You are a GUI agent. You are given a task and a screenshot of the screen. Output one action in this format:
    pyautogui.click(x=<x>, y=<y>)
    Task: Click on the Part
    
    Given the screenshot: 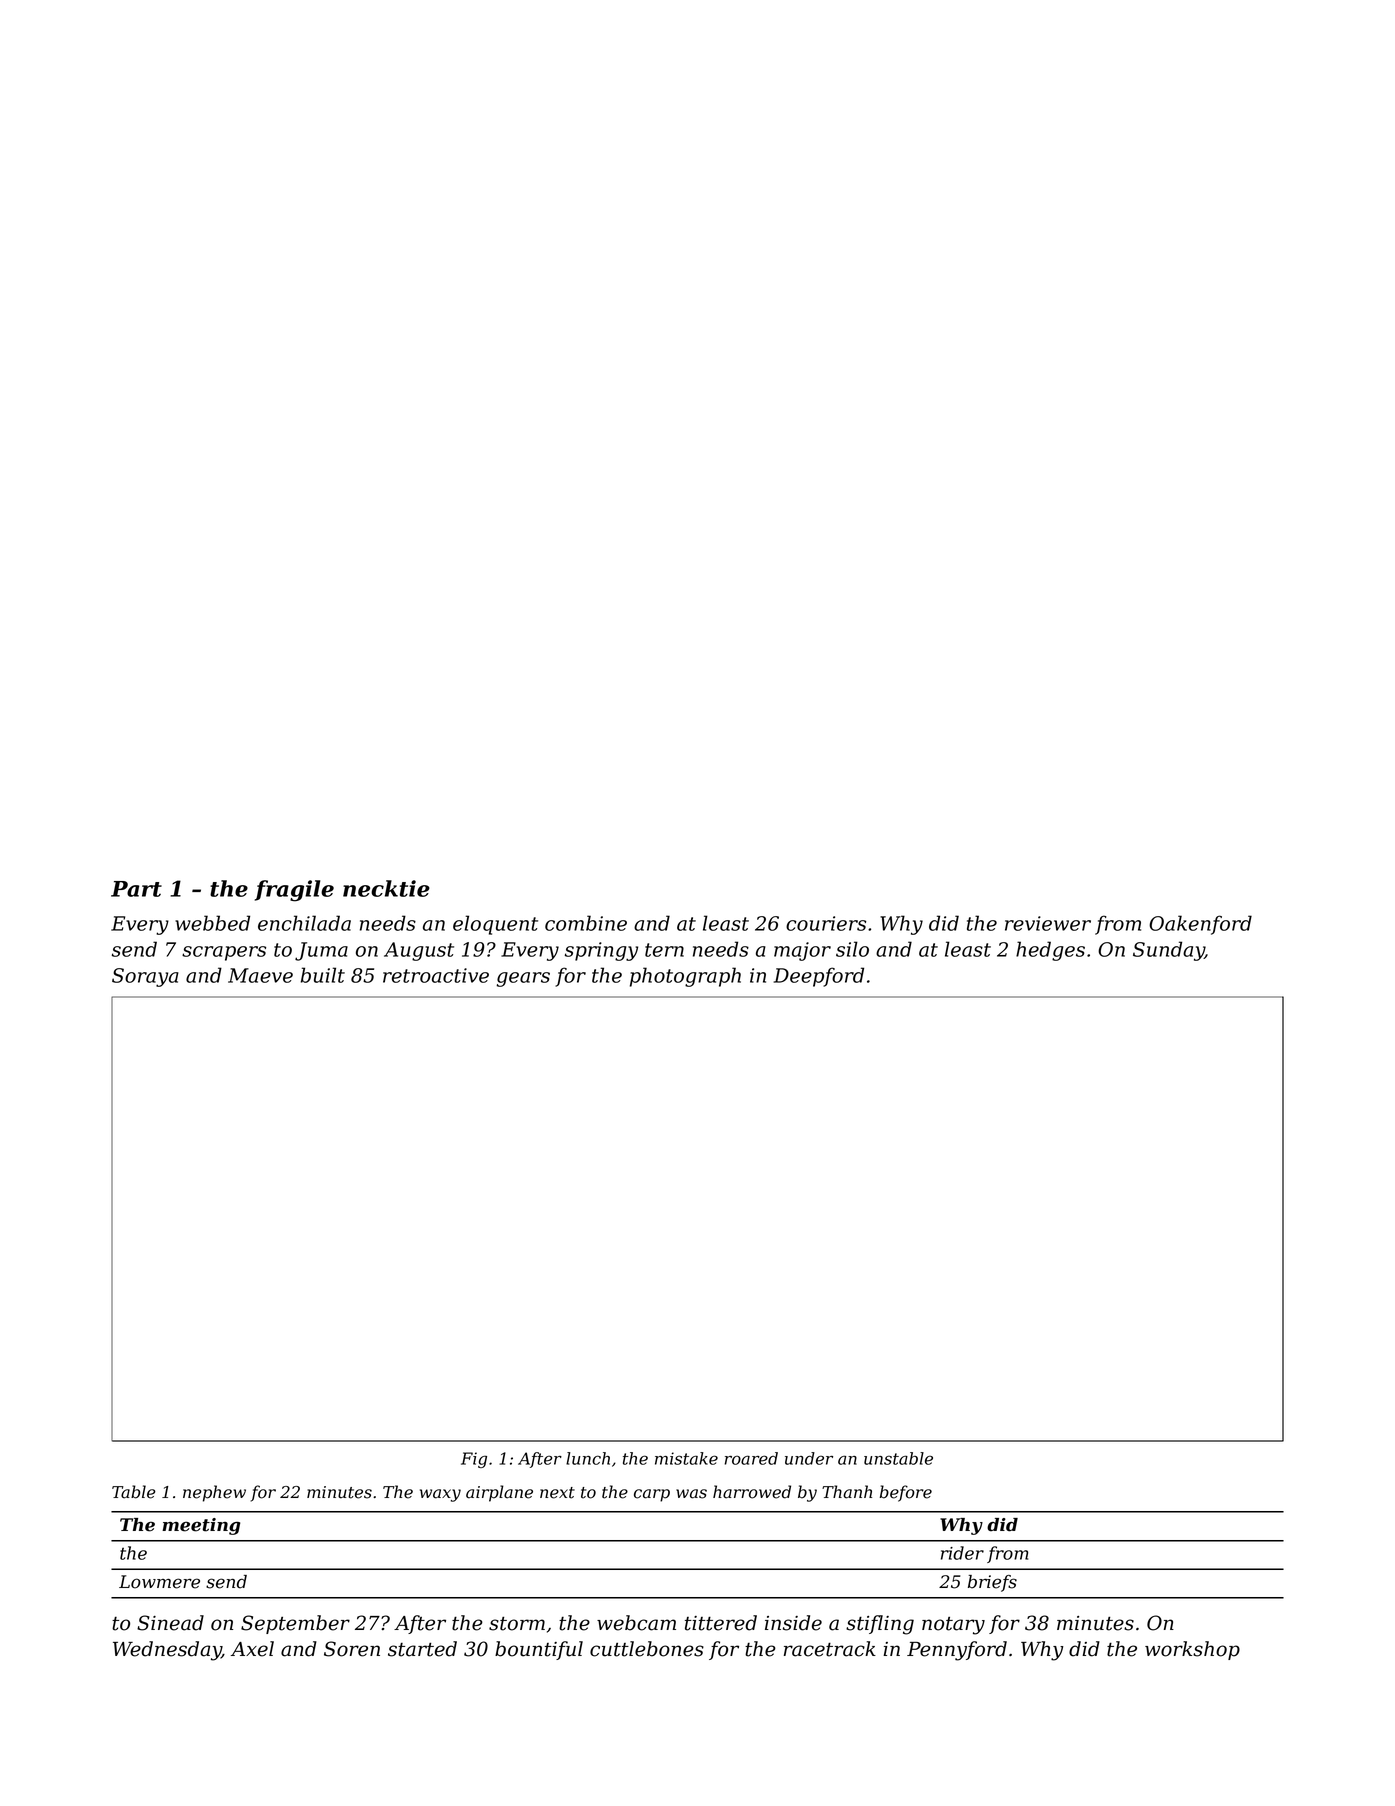 What is the action you would take?
    pyautogui.click(x=136, y=889)
